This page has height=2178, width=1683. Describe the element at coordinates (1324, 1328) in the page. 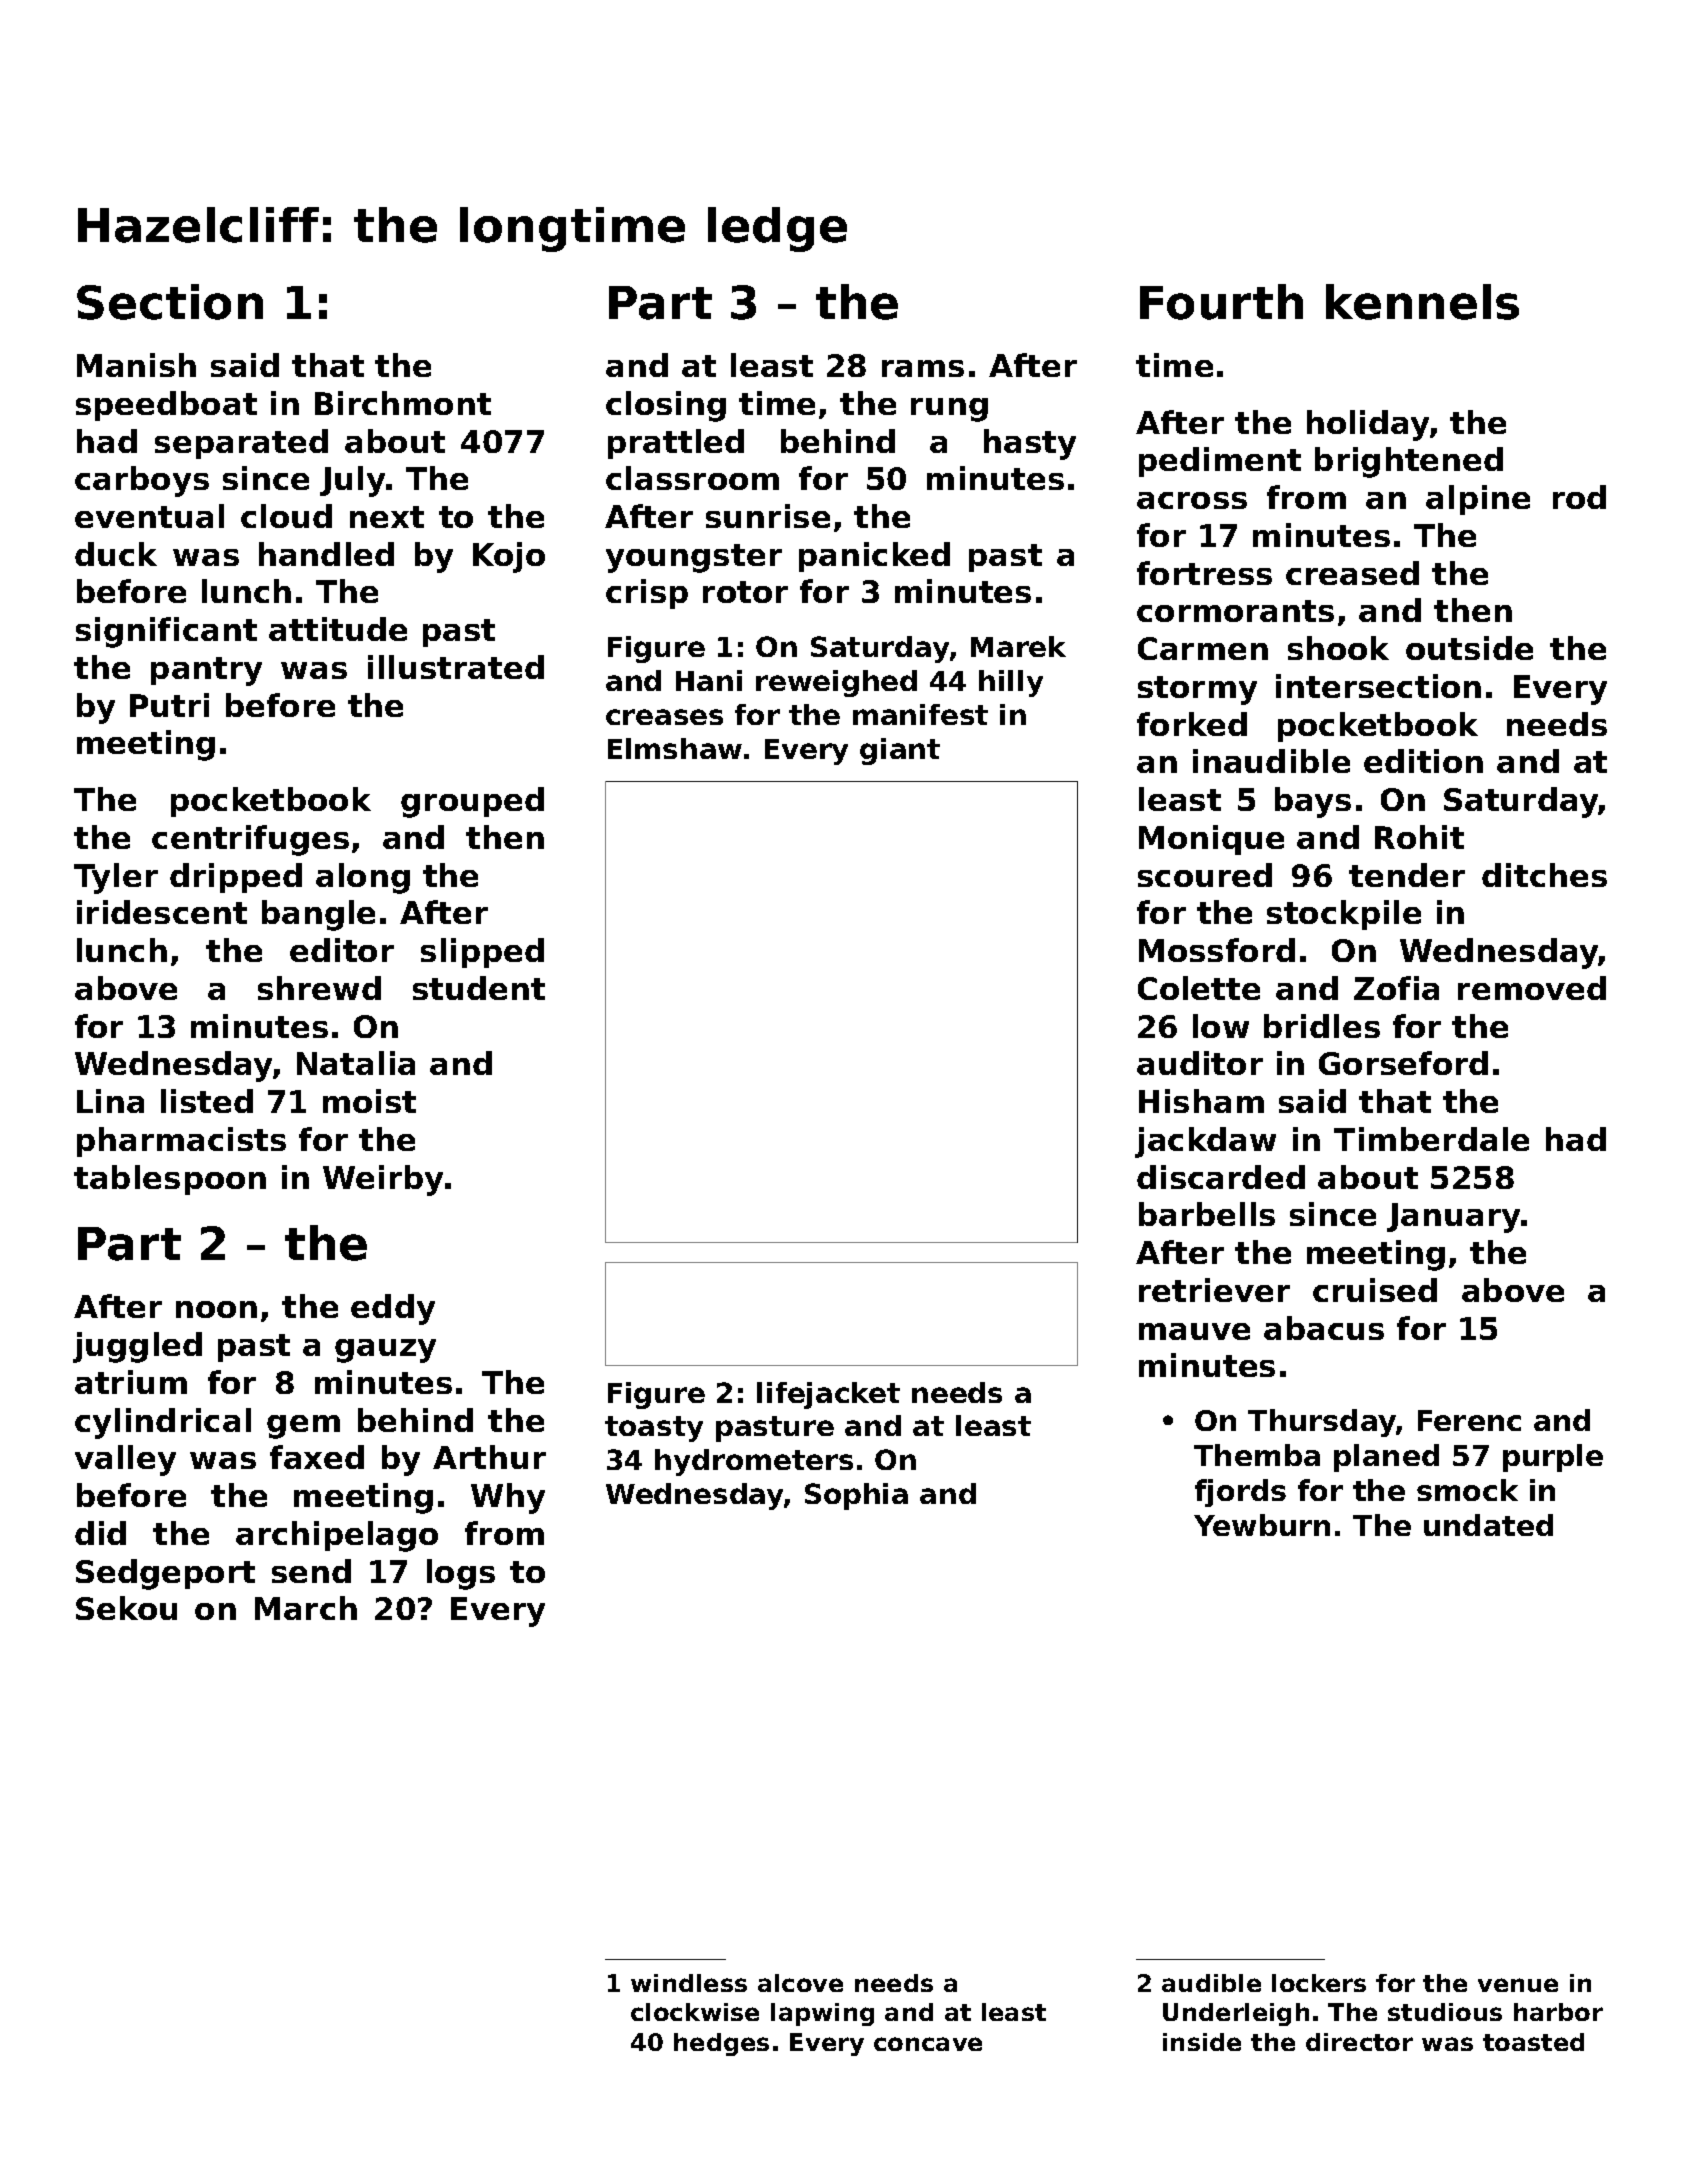

I see `abacus` at that location.
